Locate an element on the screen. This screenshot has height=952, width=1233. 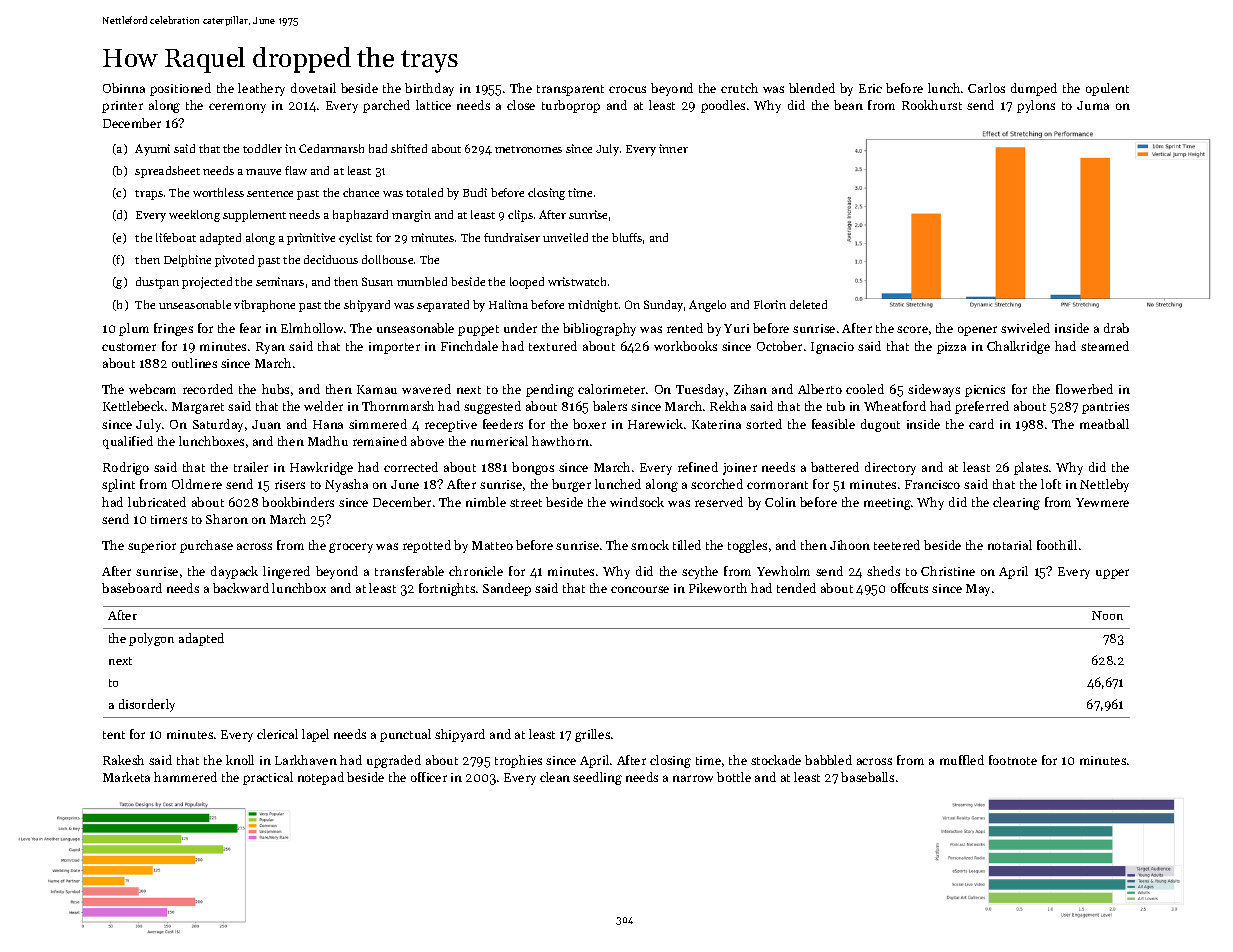
seminars is located at coordinates (280, 281).
